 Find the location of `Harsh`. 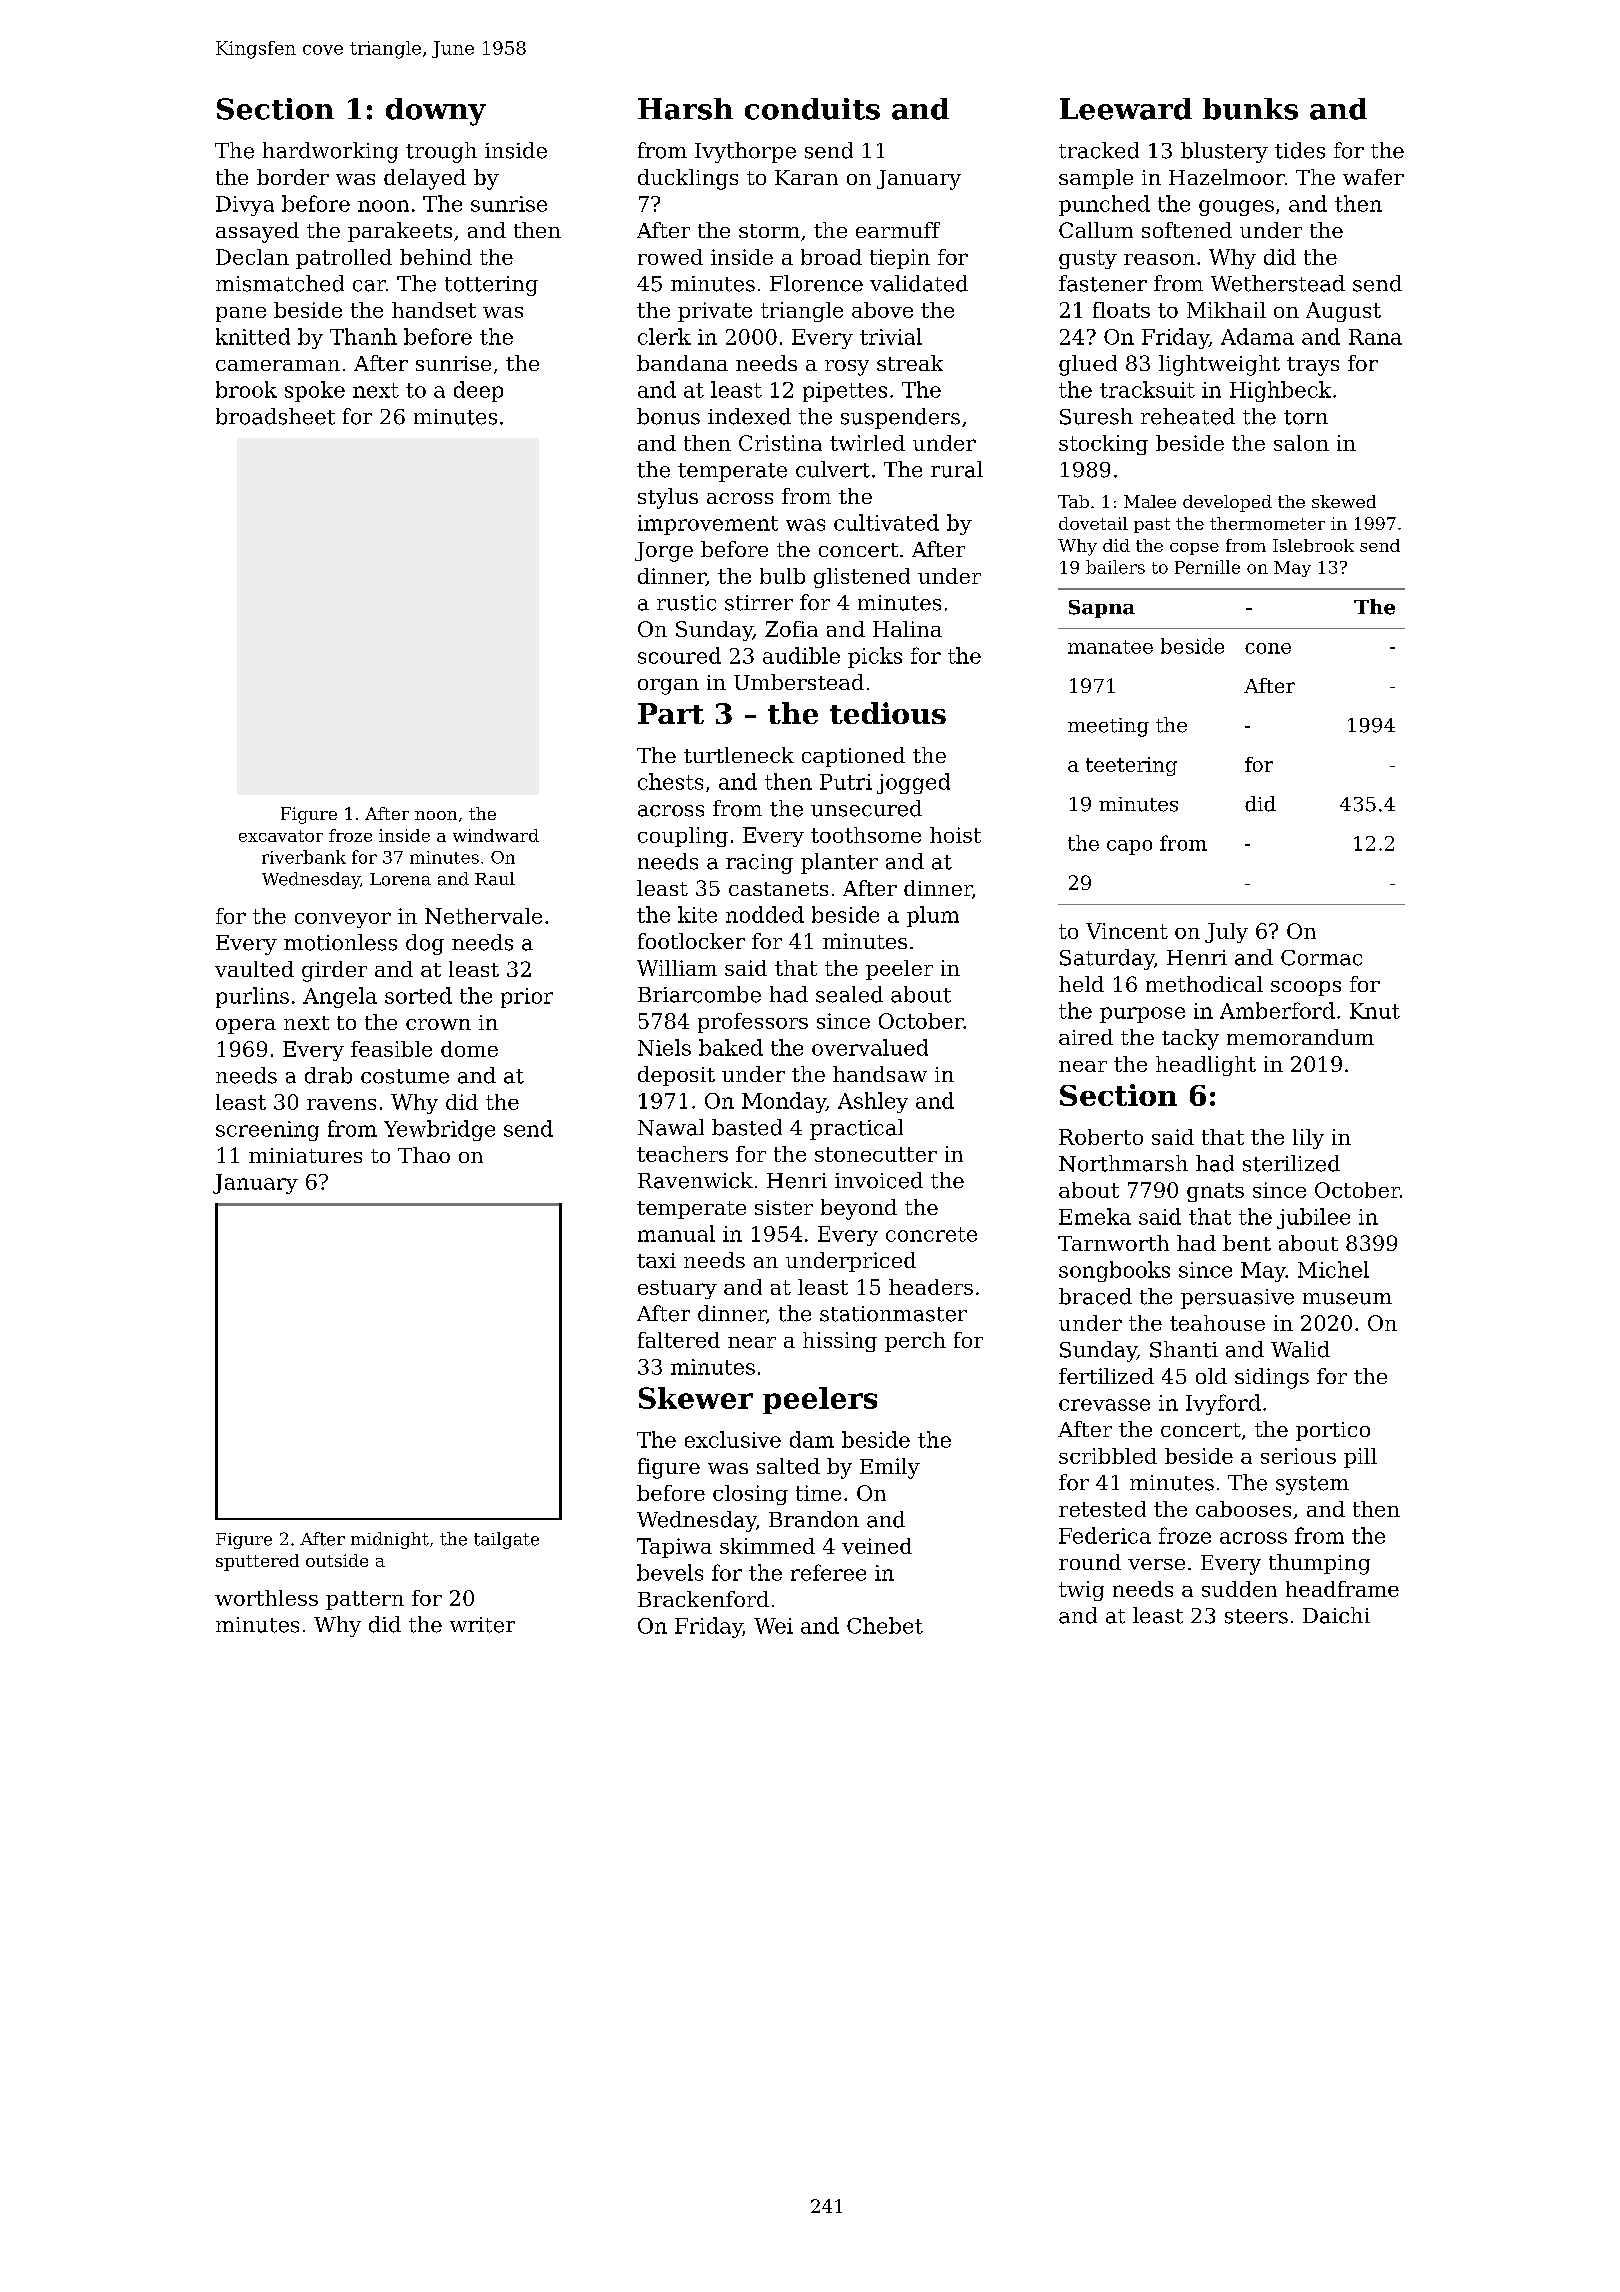

Harsh is located at coordinates (685, 109).
